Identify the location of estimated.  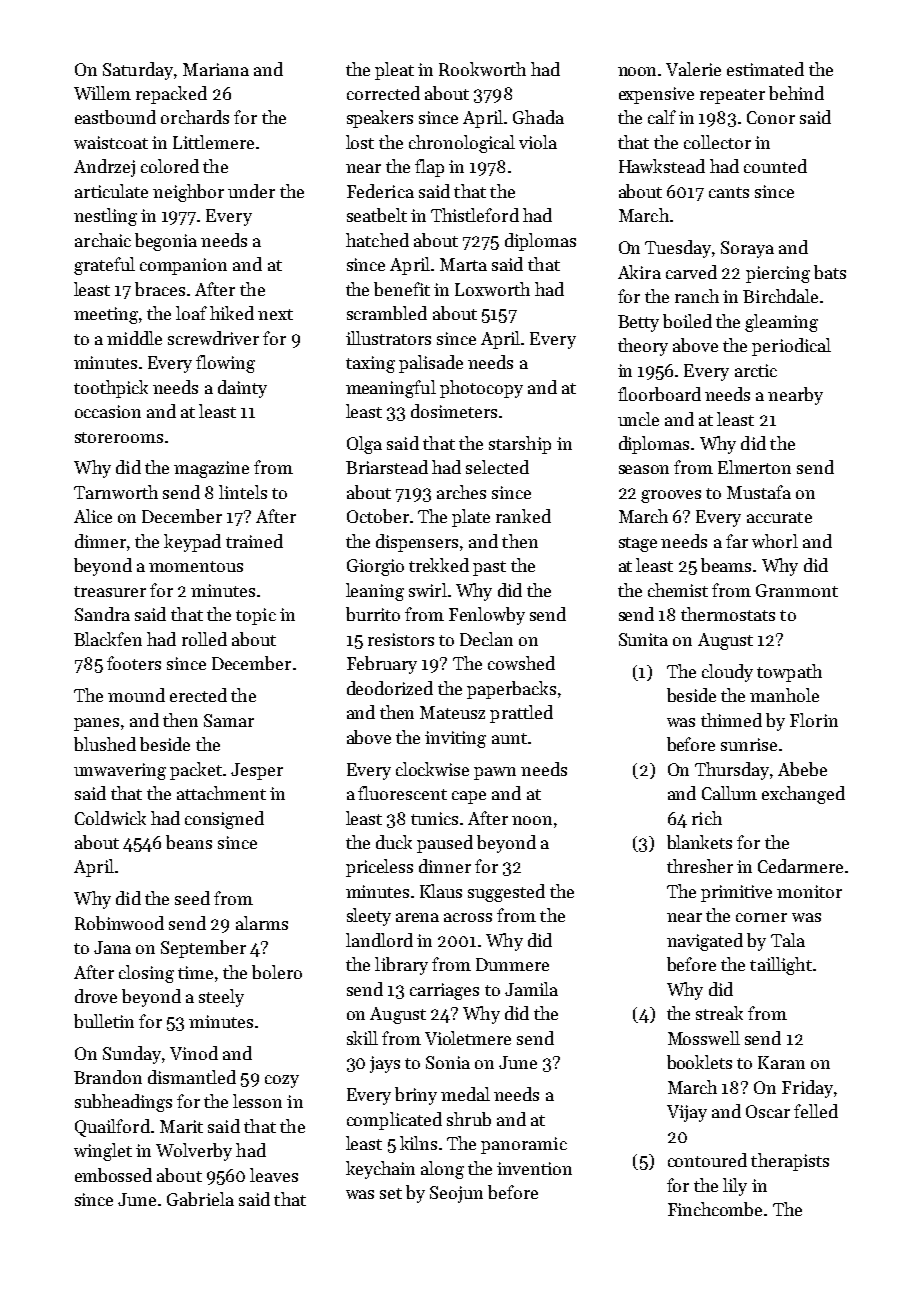
(765, 69).
